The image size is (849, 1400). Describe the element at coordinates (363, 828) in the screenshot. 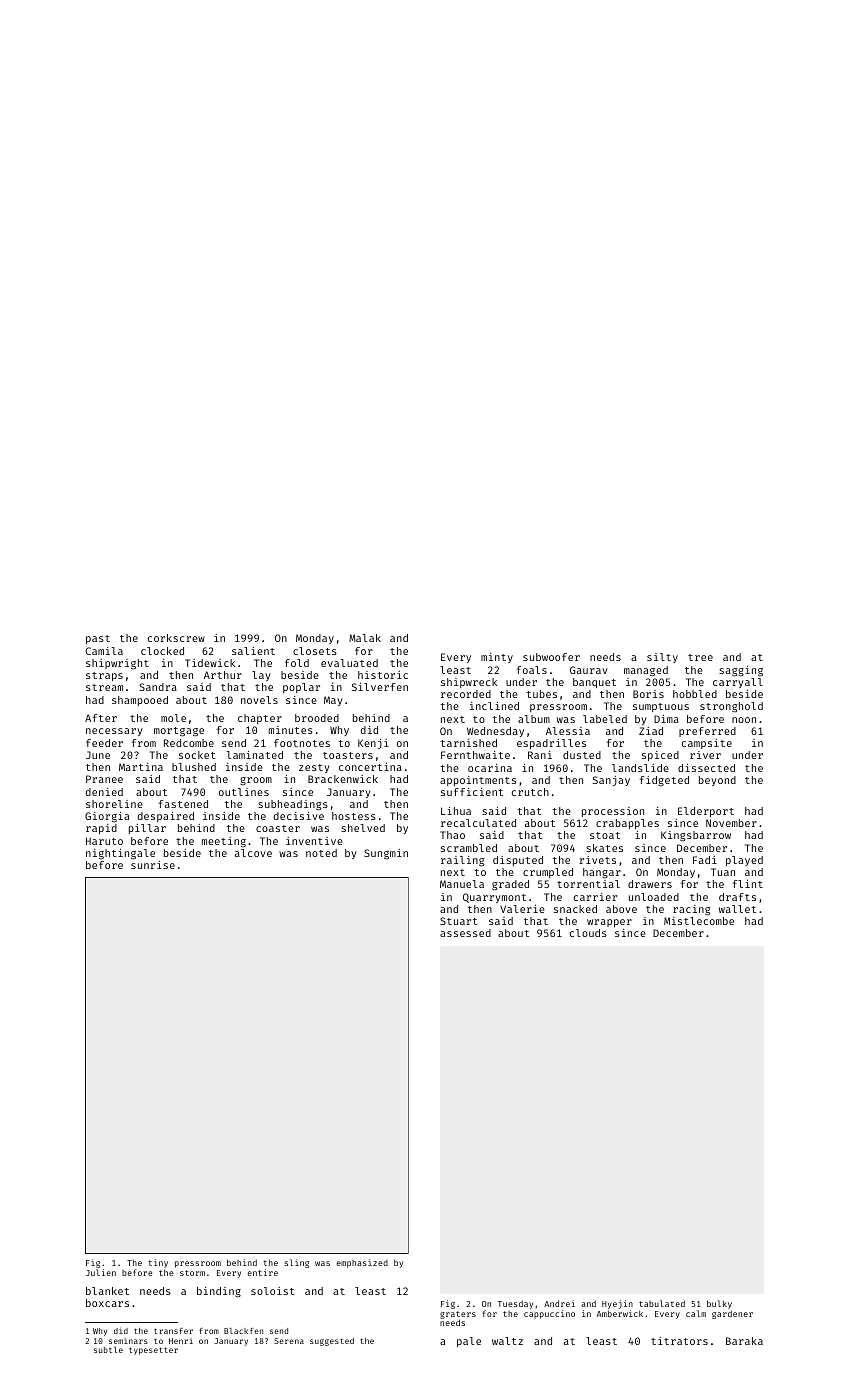

I see `shelved` at that location.
